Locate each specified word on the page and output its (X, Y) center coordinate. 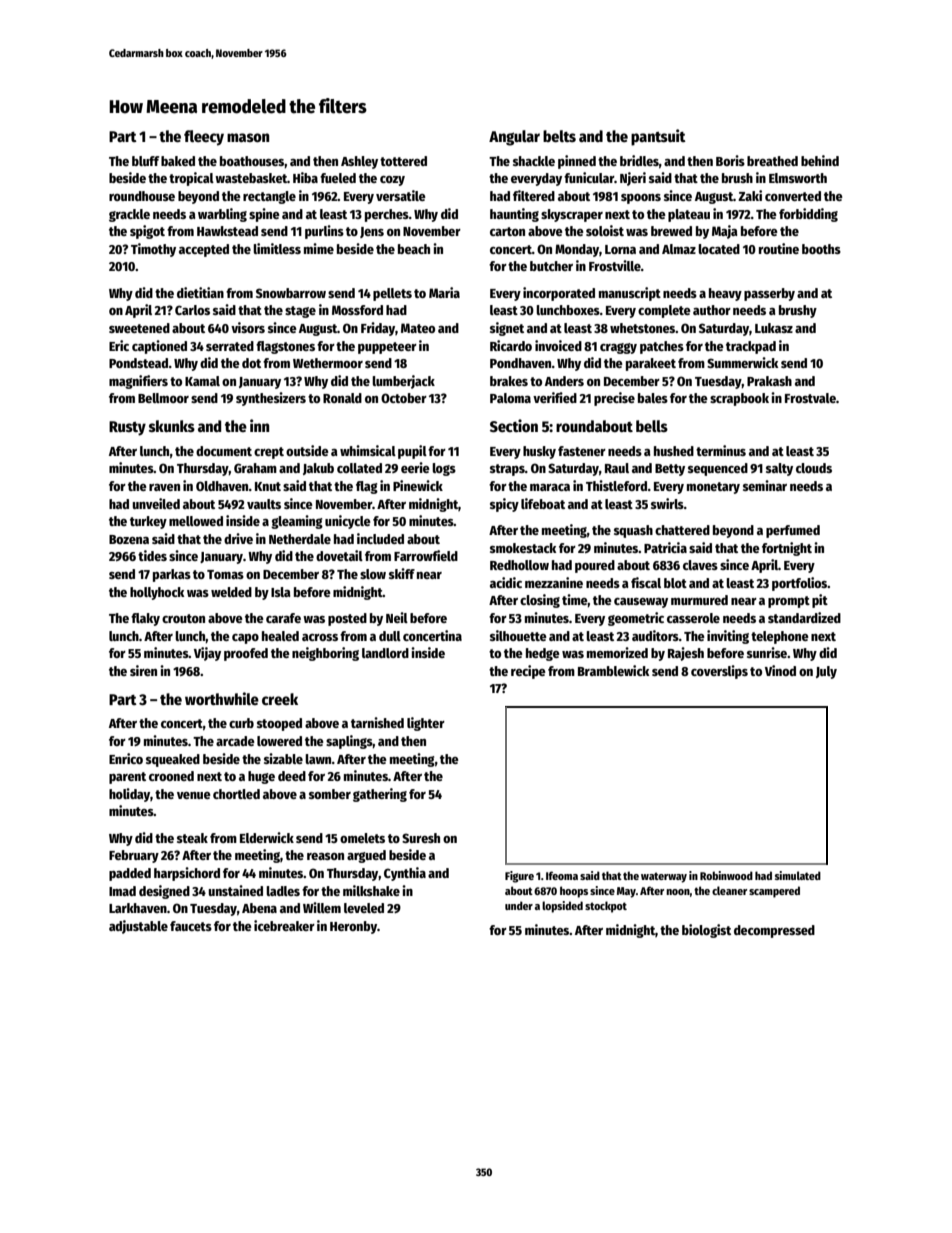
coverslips (719, 672)
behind (820, 160)
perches (387, 215)
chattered (682, 530)
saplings (349, 742)
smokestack (523, 548)
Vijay (207, 654)
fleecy (204, 138)
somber (330, 794)
